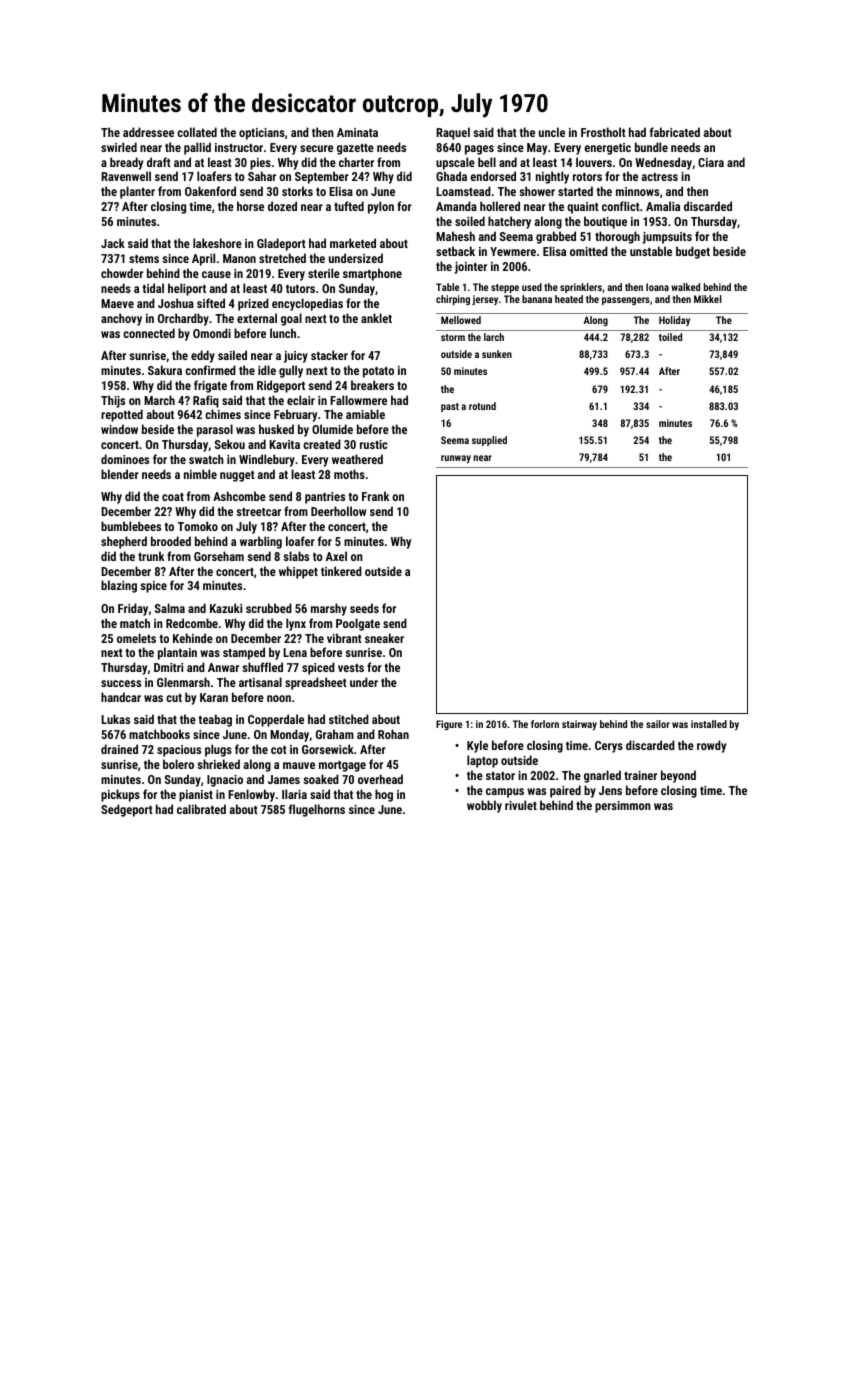 The height and width of the screenshot is (1400, 849). Describe the element at coordinates (210, 191) in the screenshot. I see `Oakenford` at that location.
